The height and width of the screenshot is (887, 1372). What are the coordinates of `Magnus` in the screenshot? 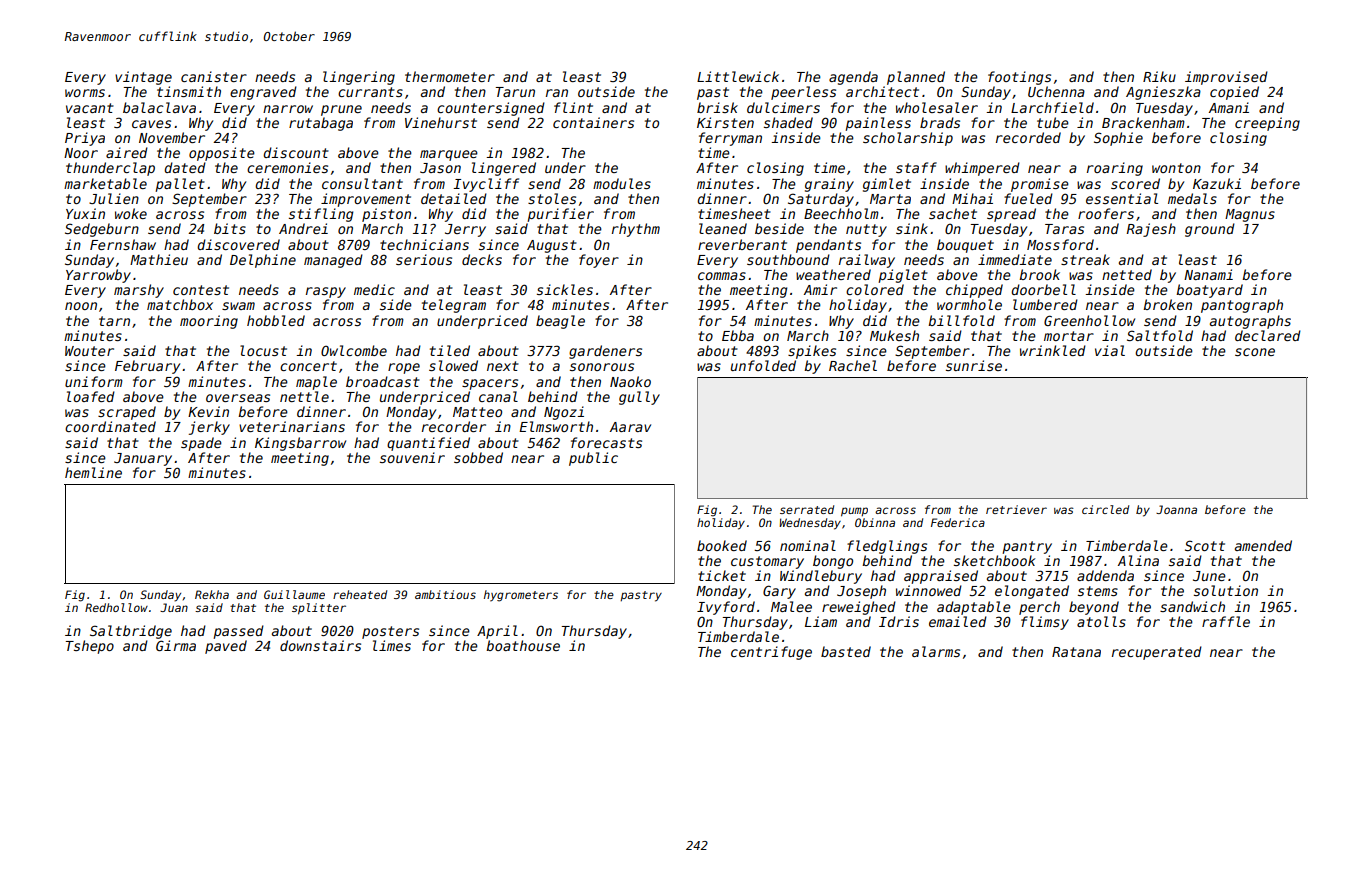 It's located at (1250, 215).
